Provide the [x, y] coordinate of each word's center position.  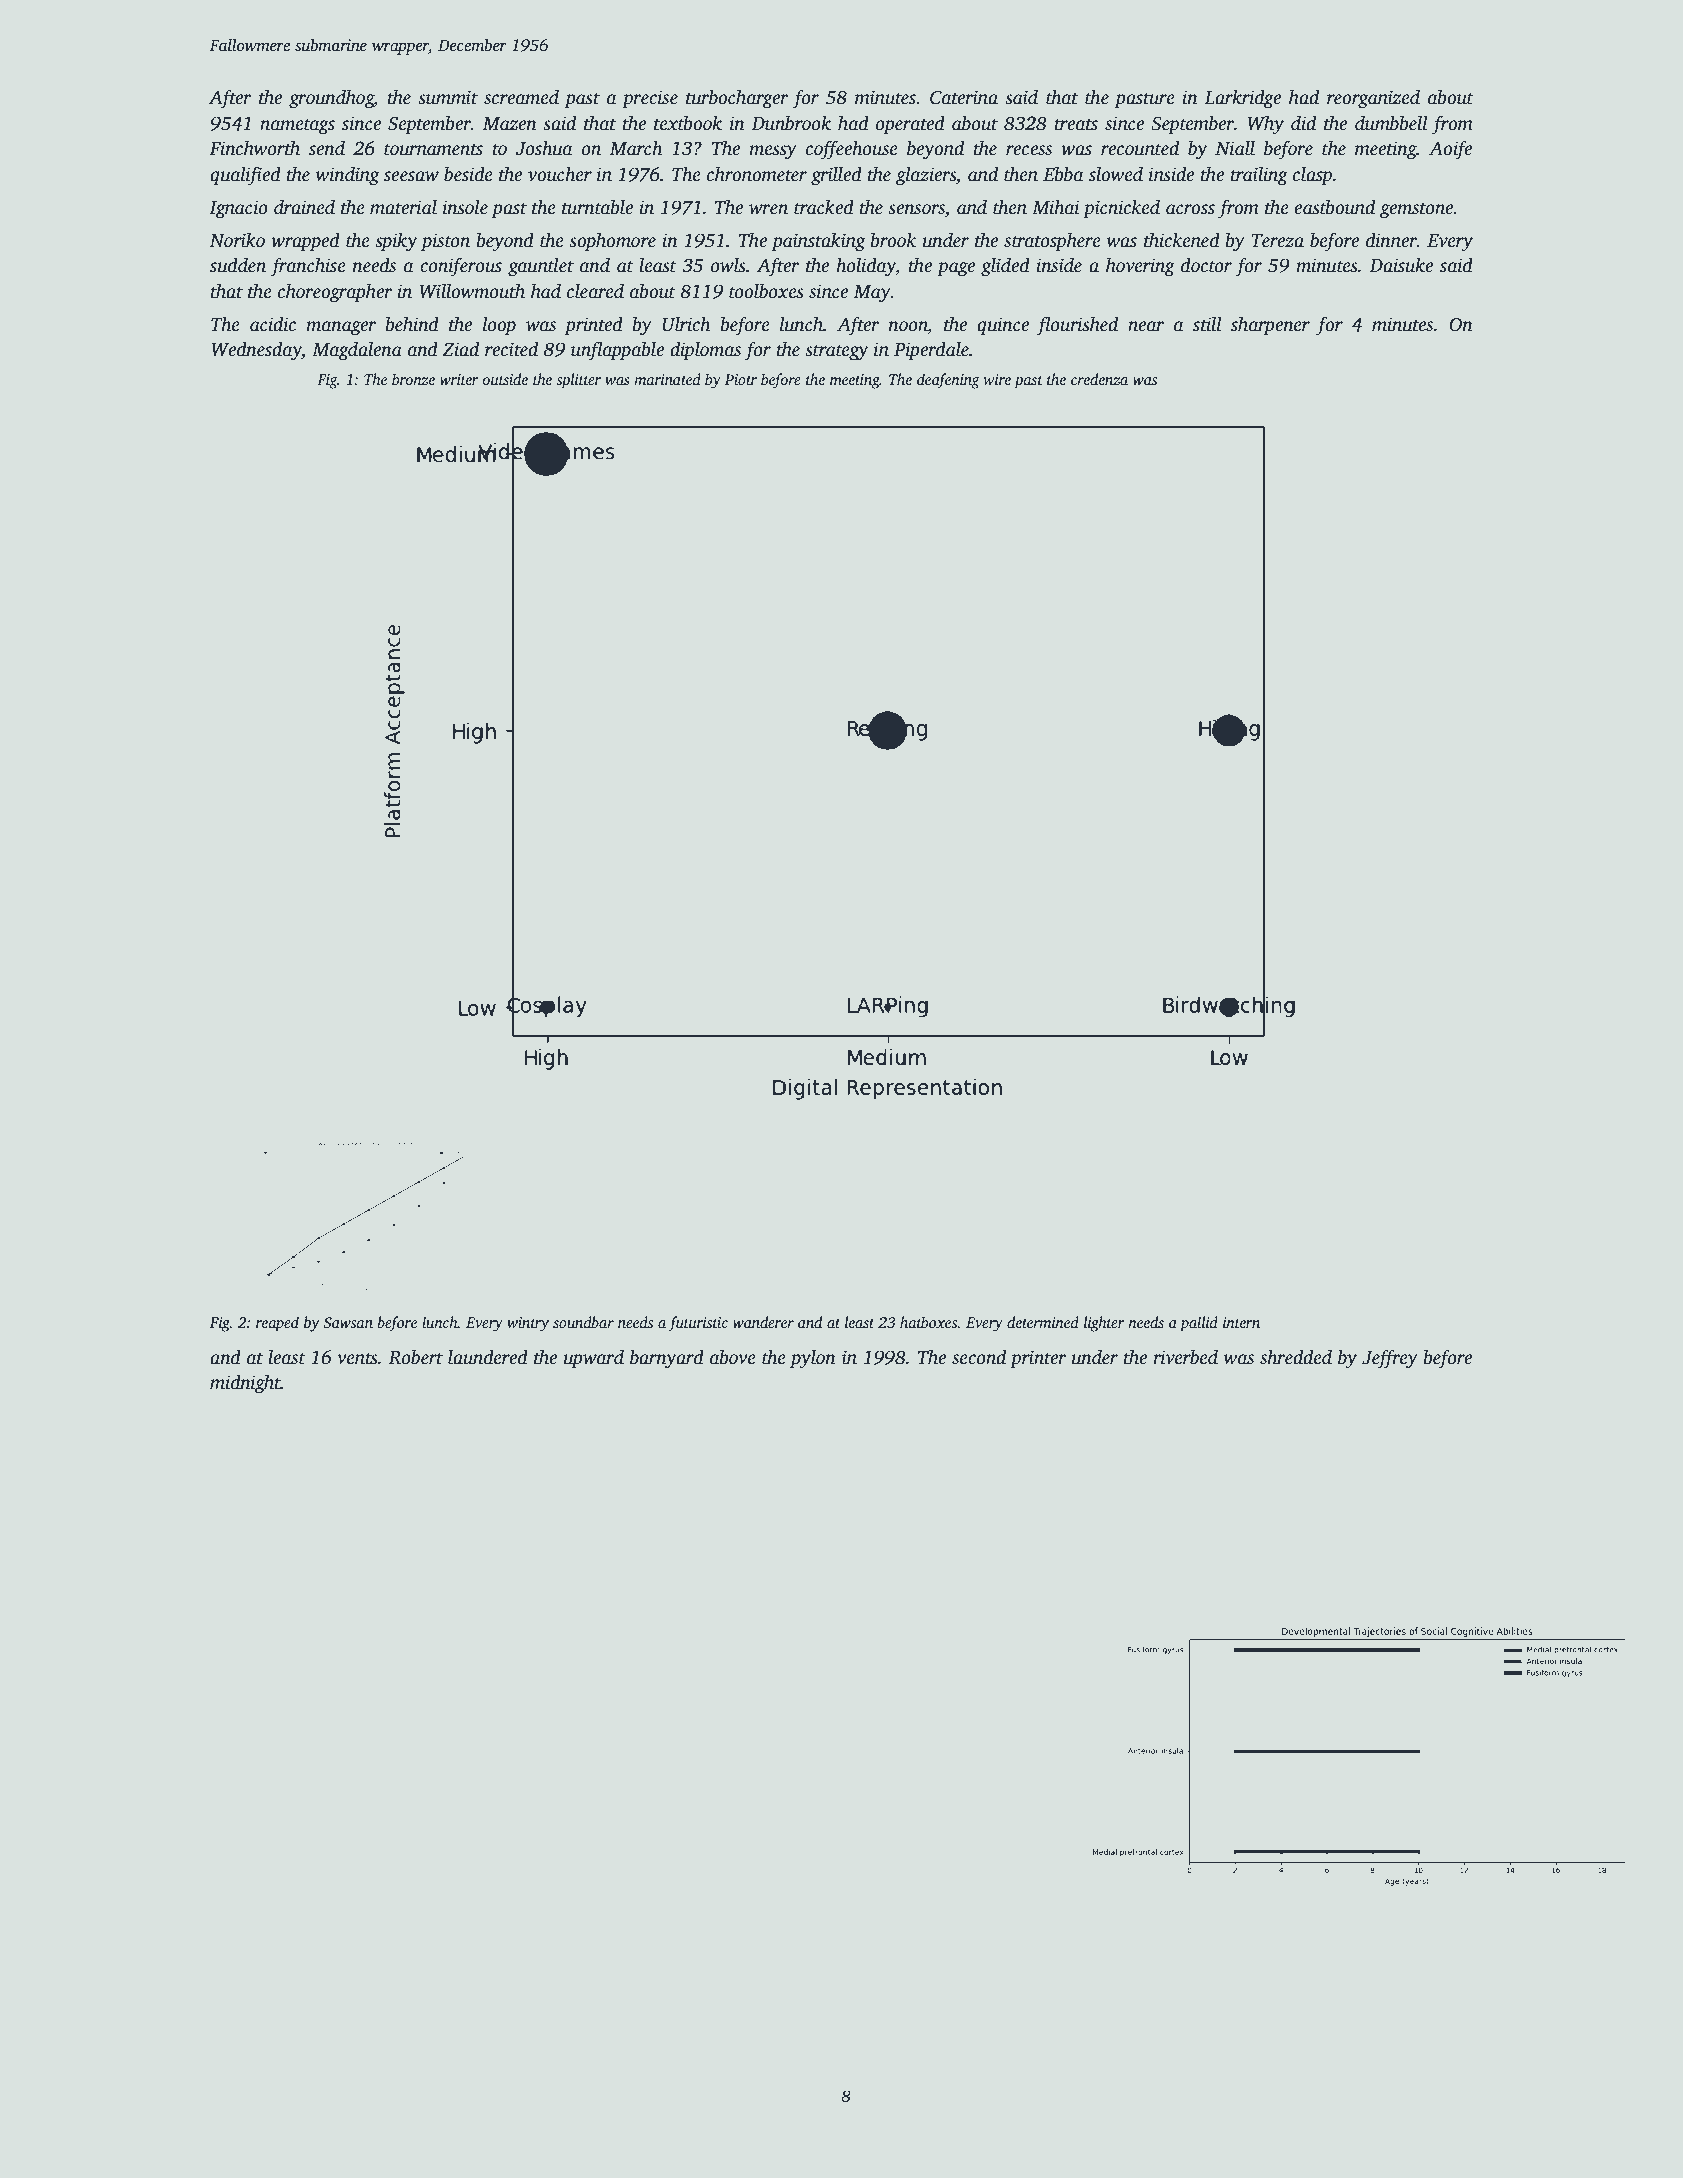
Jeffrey [1390, 1359]
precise [650, 99]
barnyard [667, 1359]
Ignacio [238, 209]
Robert [415, 1357]
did [1303, 123]
